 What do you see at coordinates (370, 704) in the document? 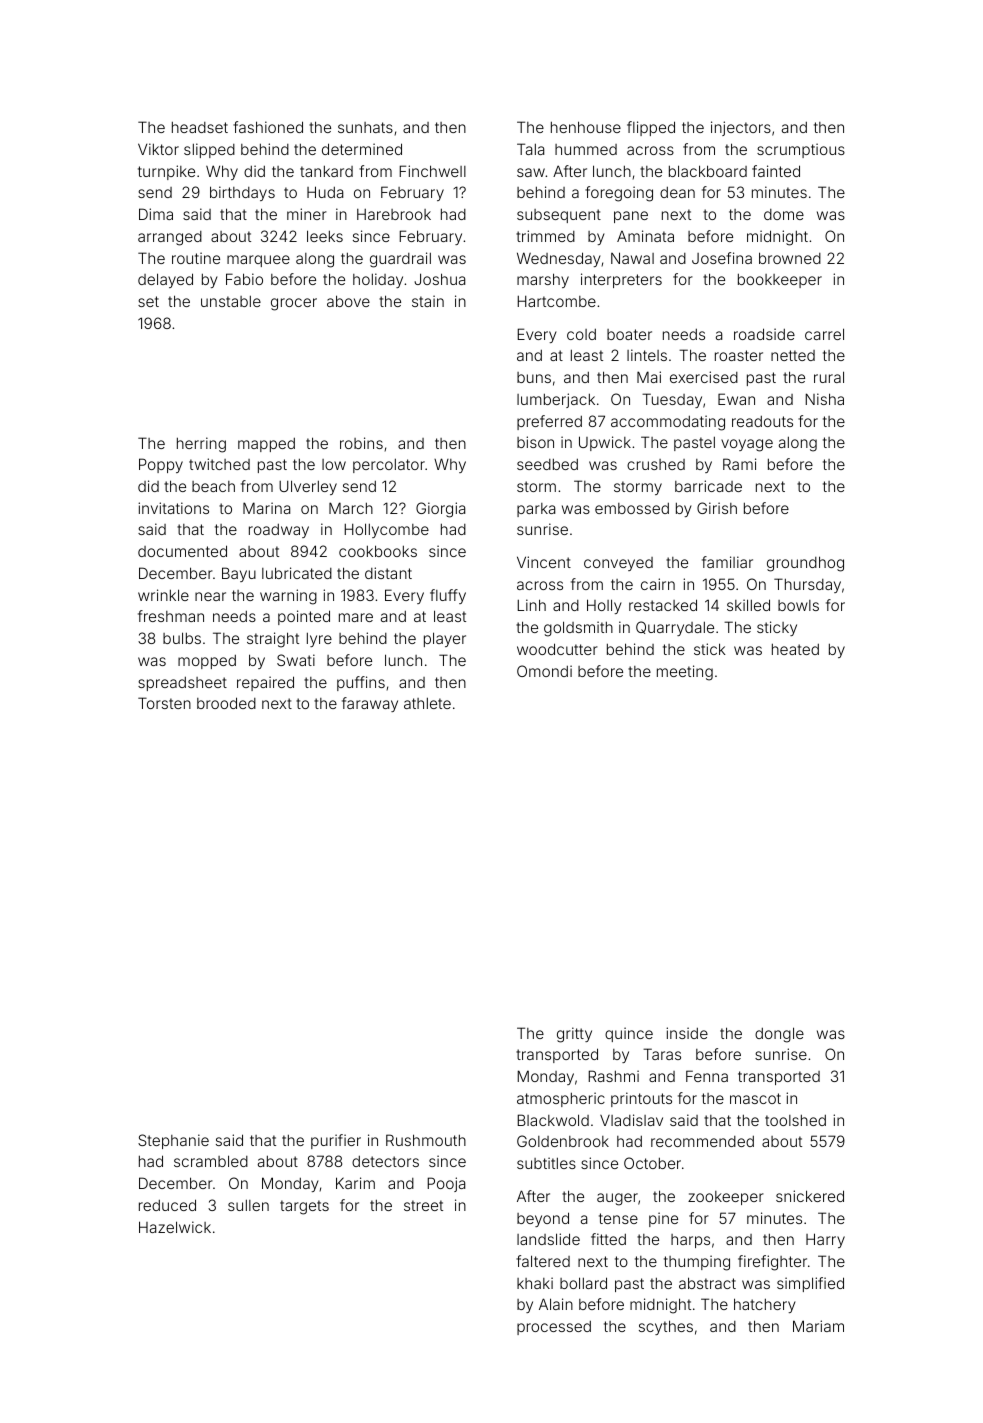
I see `faraway` at bounding box center [370, 704].
